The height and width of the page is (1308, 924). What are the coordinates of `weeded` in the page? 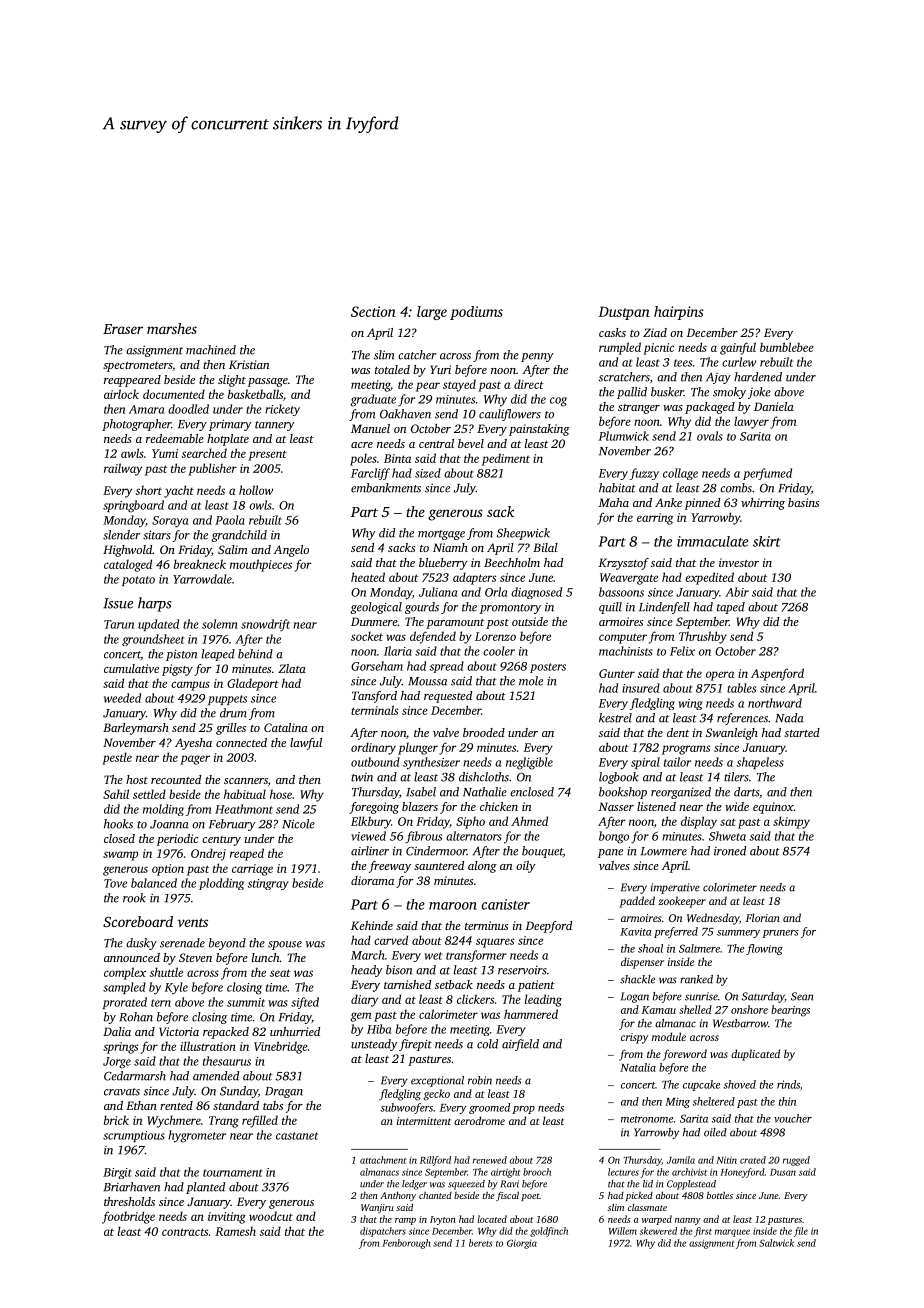 It's located at (122, 698).
